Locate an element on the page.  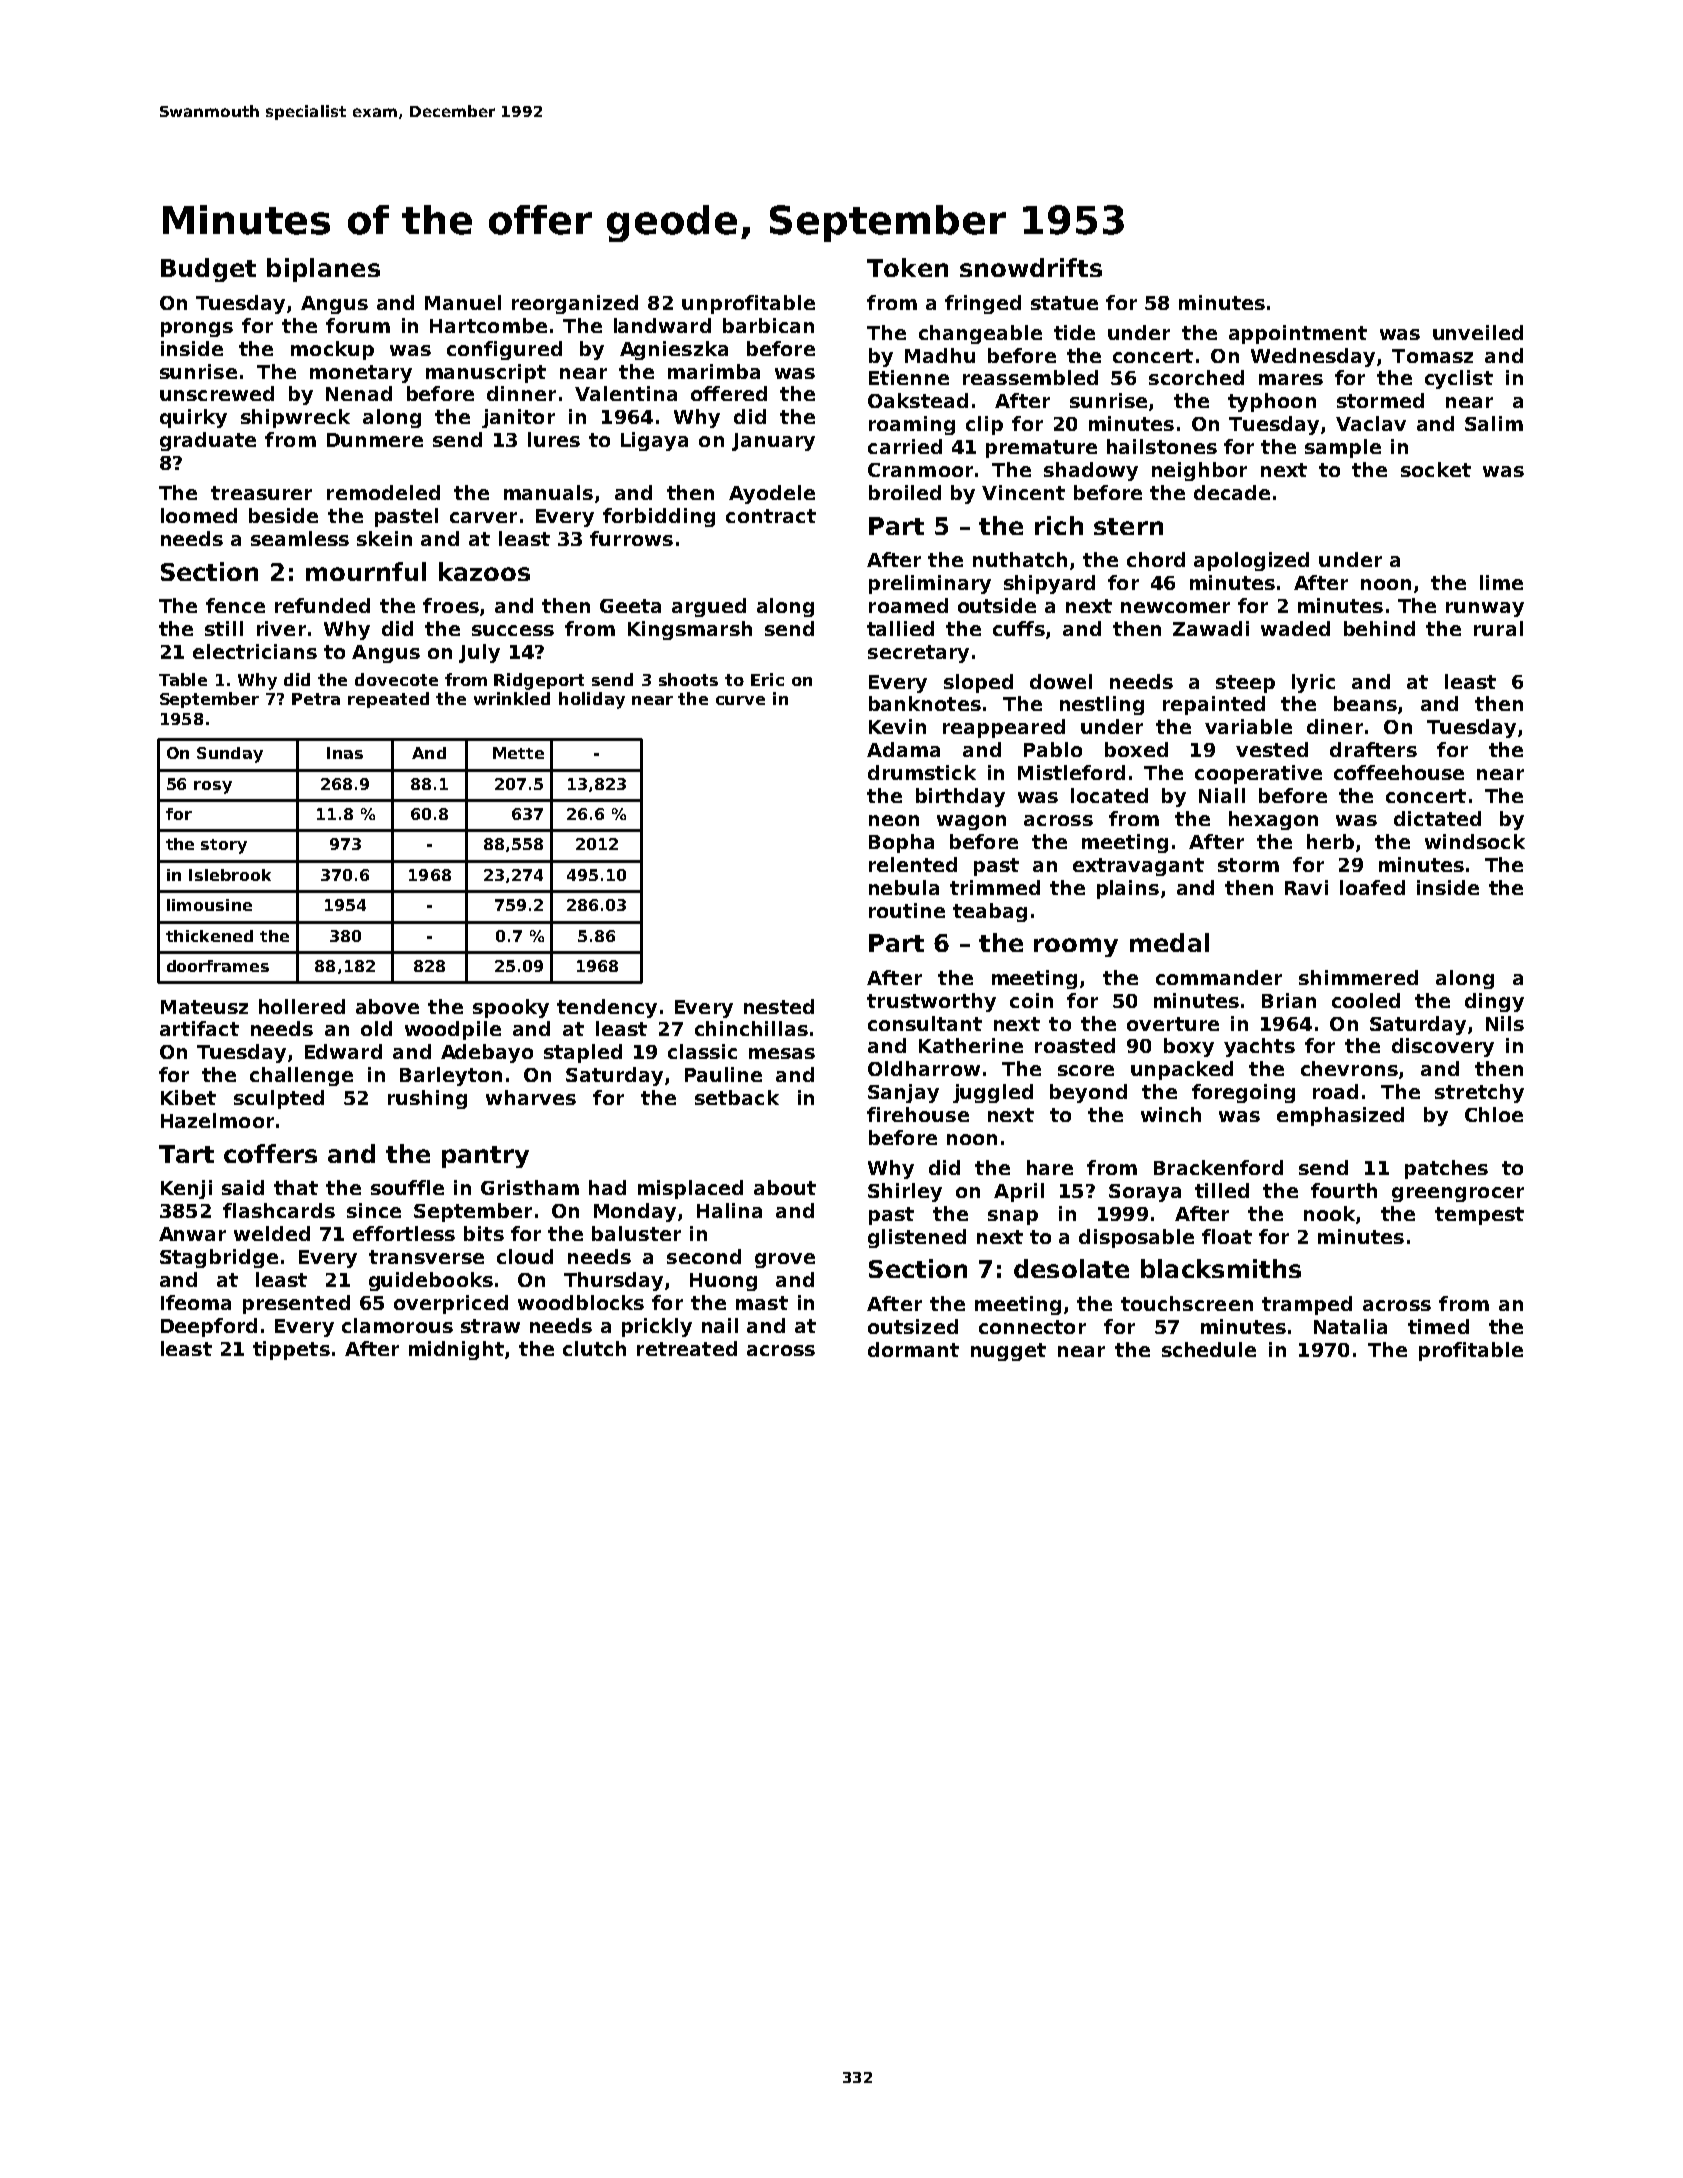
scorched is located at coordinates (1196, 377).
